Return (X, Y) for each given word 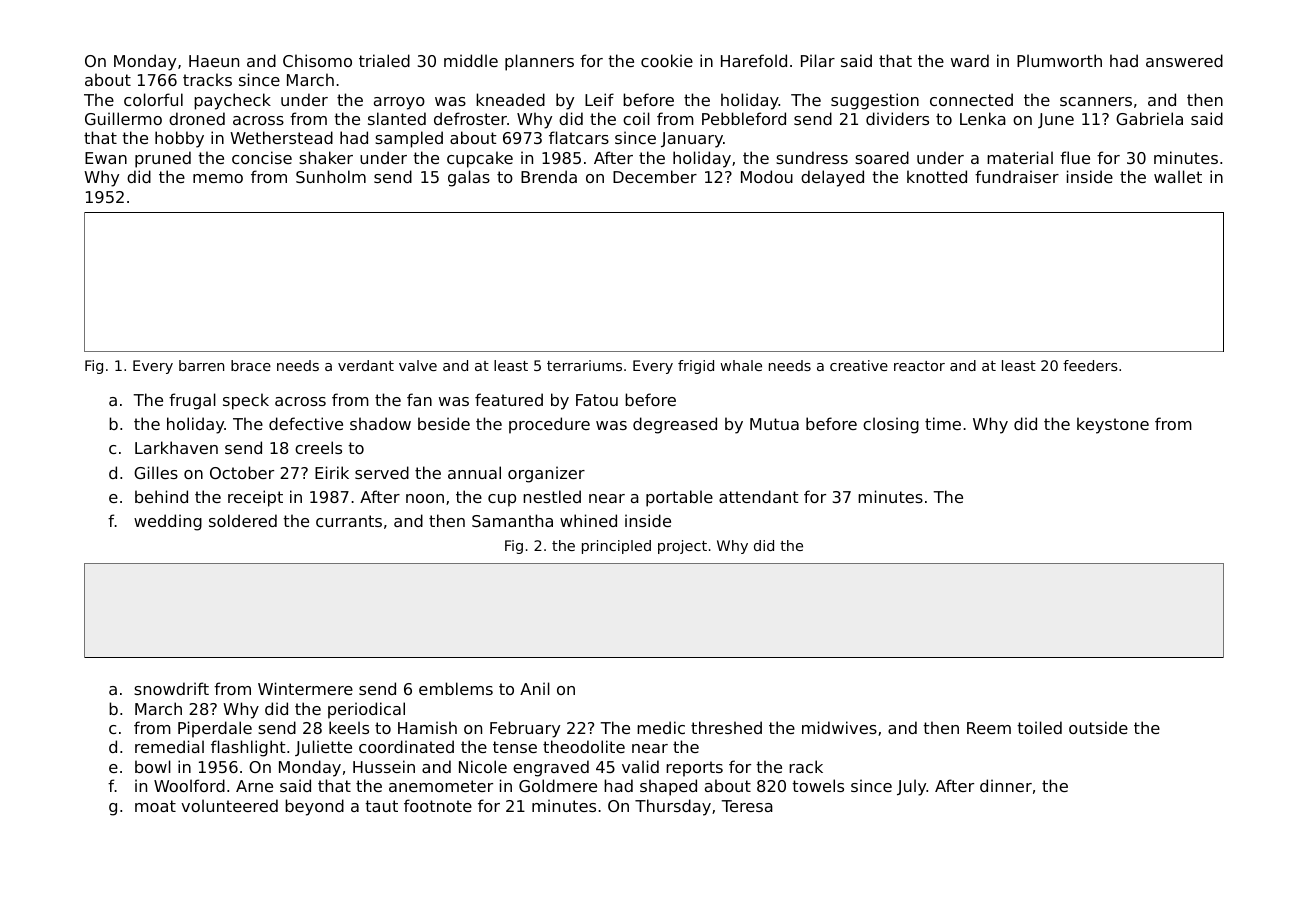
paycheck (232, 101)
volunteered (229, 805)
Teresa (747, 806)
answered (1184, 60)
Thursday (673, 807)
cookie (667, 60)
